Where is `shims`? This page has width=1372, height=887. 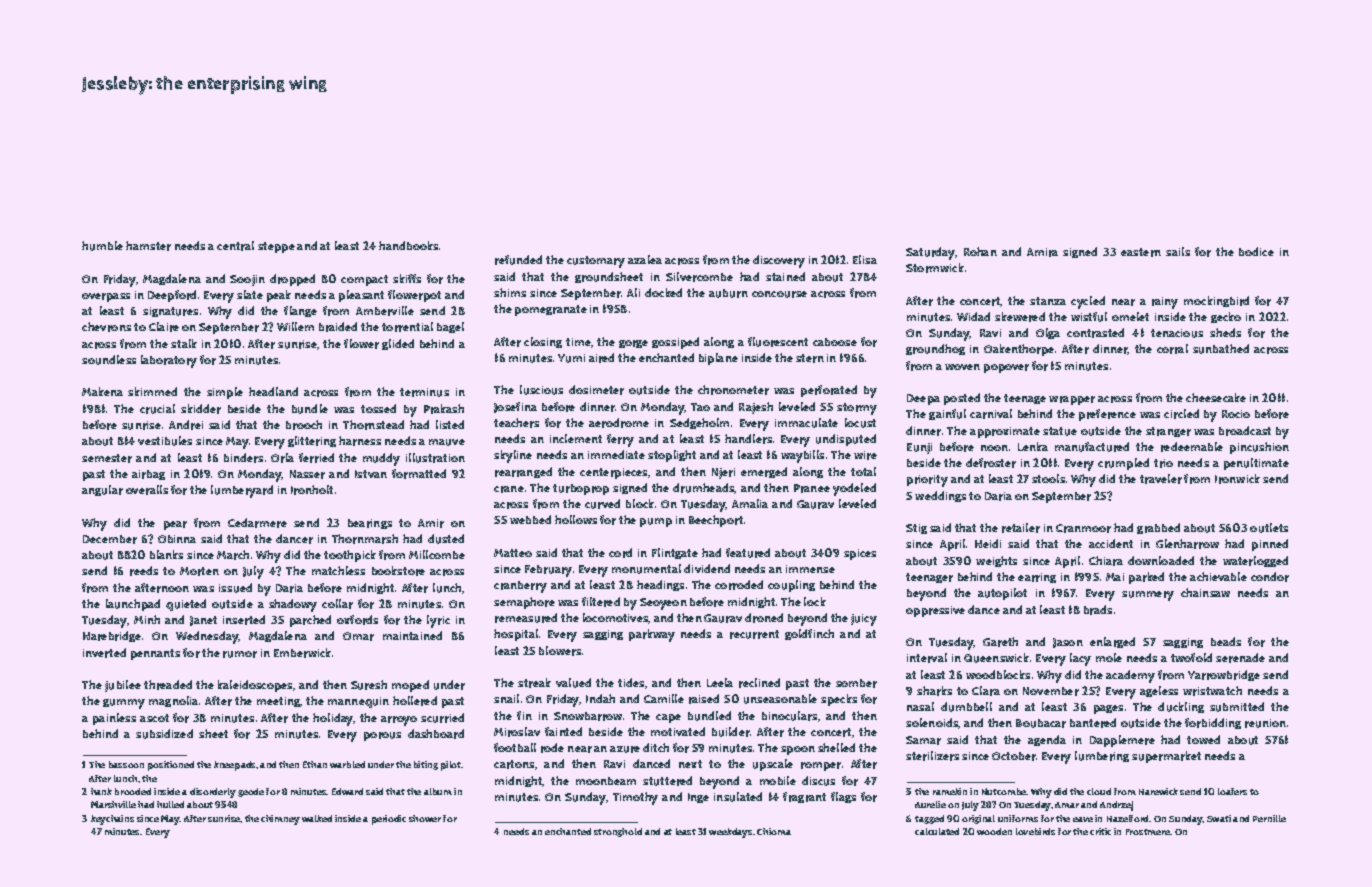 shims is located at coordinates (510, 292).
